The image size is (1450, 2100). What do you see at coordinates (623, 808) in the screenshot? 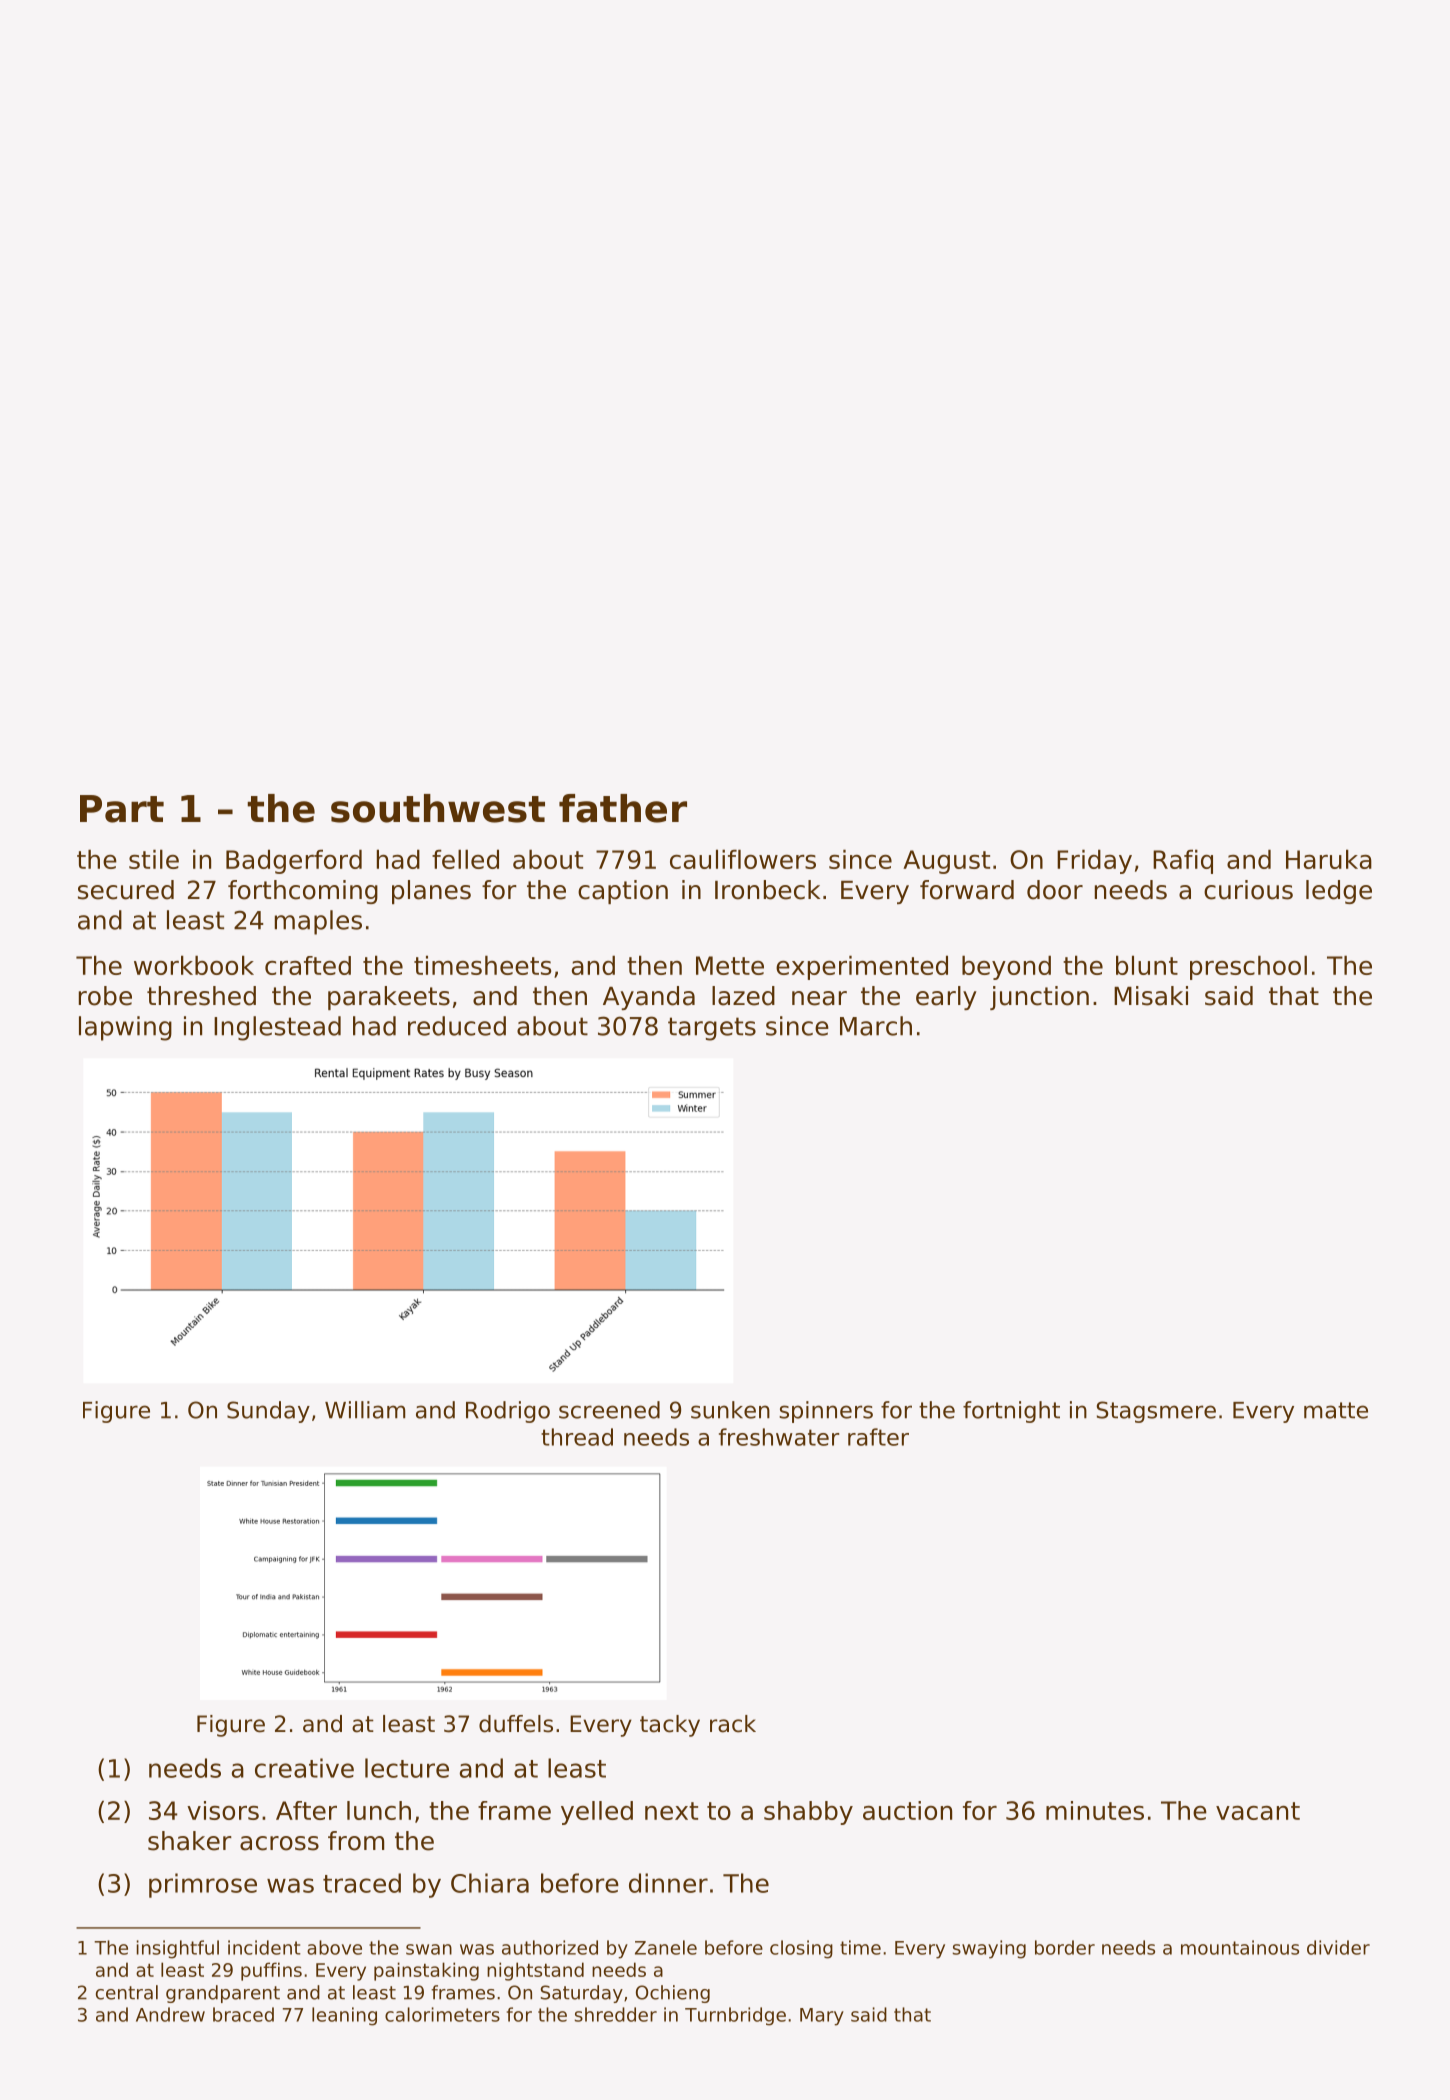
I see `father` at bounding box center [623, 808].
